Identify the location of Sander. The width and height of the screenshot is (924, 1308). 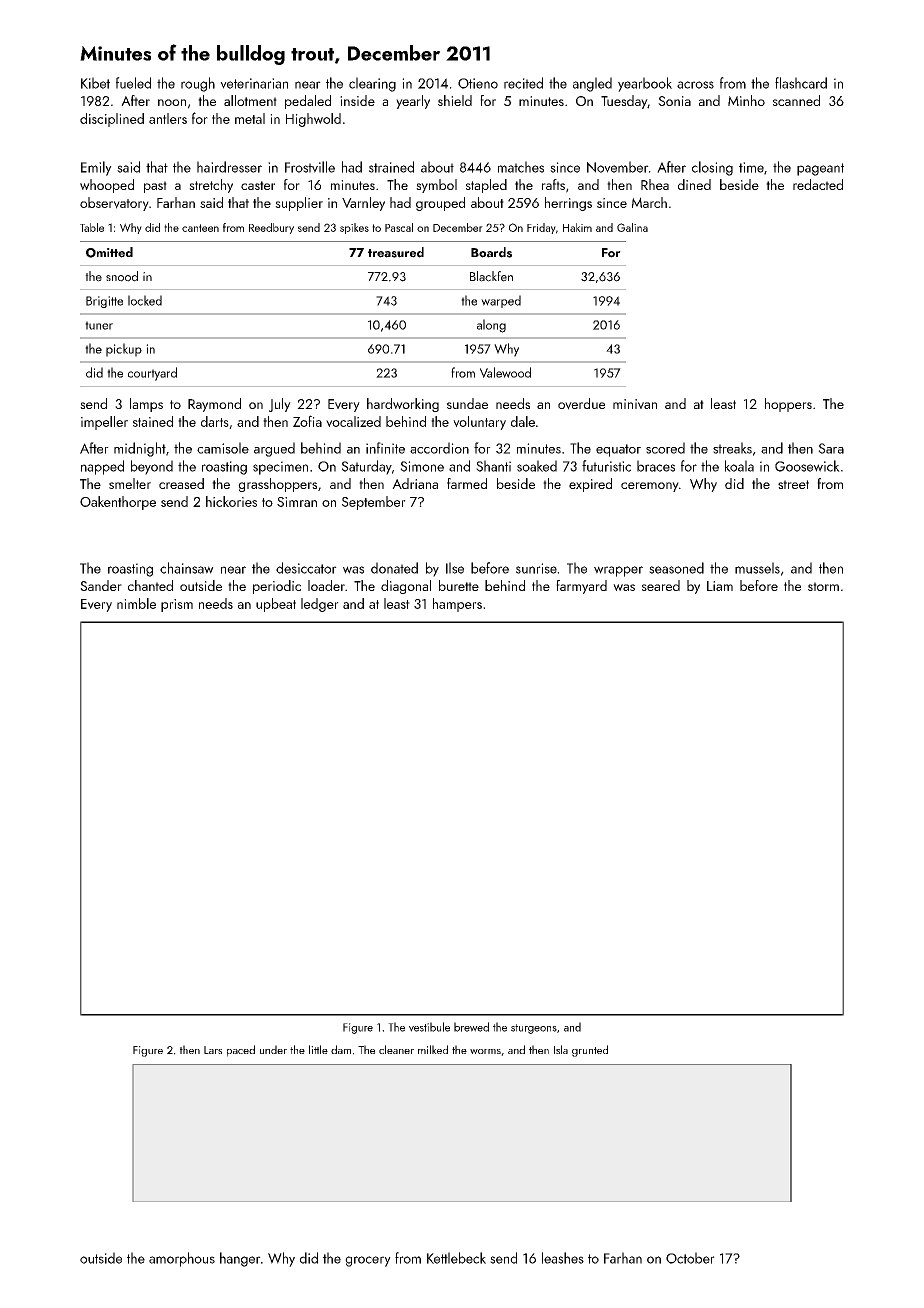
(101, 585).
